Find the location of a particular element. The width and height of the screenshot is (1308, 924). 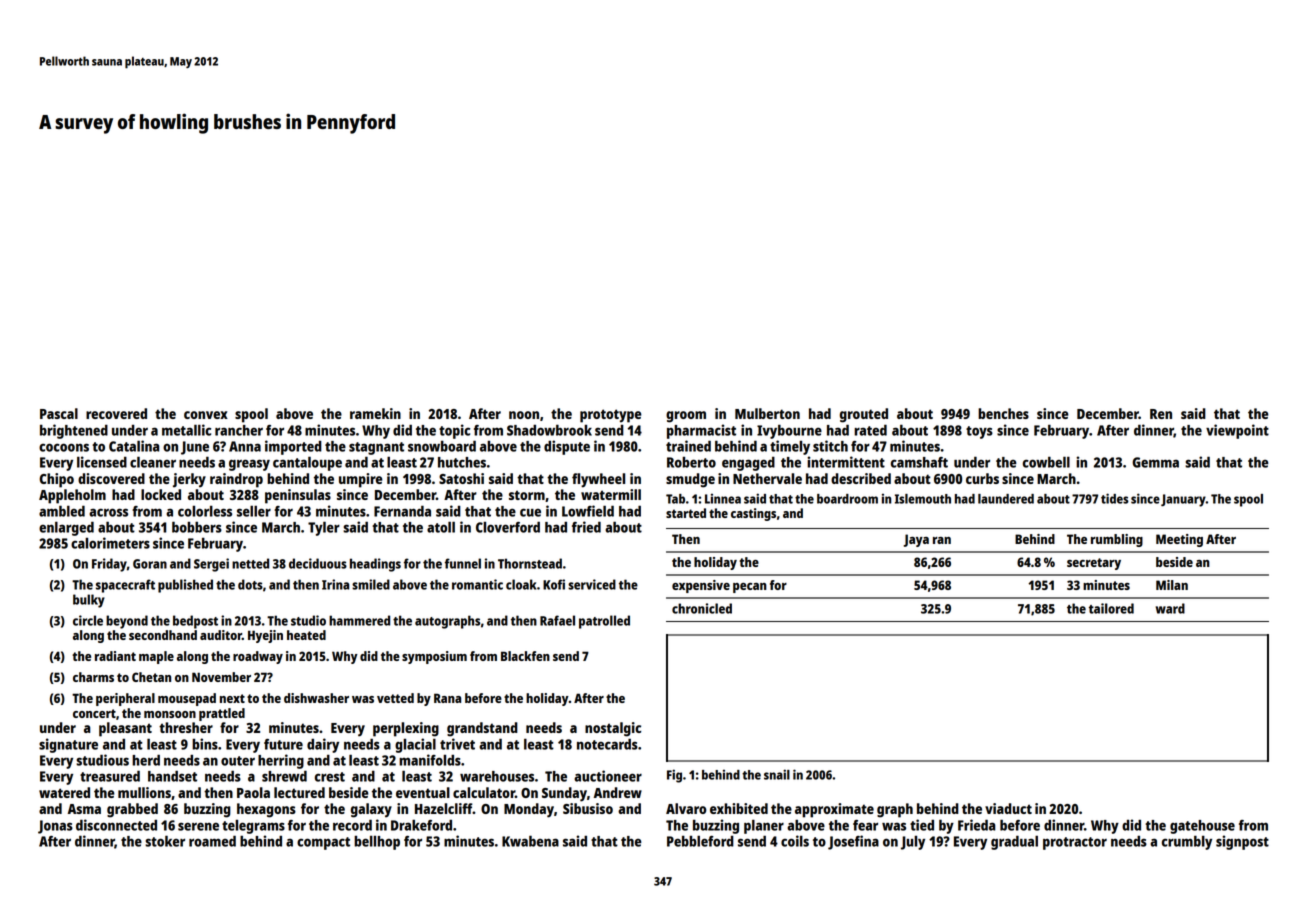

hexagons is located at coordinates (266, 810).
